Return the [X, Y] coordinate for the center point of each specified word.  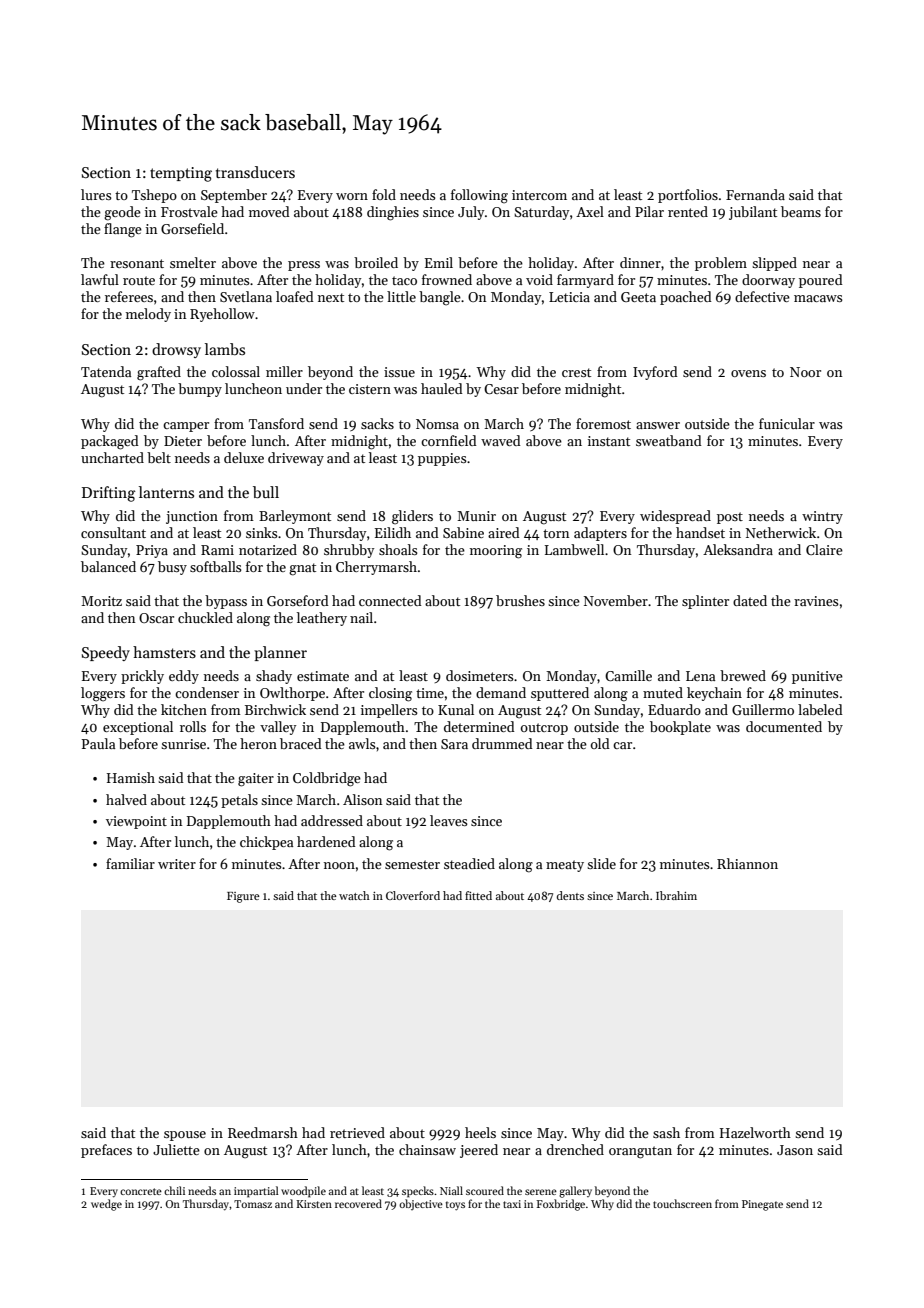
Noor [805, 372]
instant [609, 441]
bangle [440, 298]
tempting [181, 174]
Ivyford [655, 373]
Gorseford [298, 600]
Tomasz [253, 1204]
